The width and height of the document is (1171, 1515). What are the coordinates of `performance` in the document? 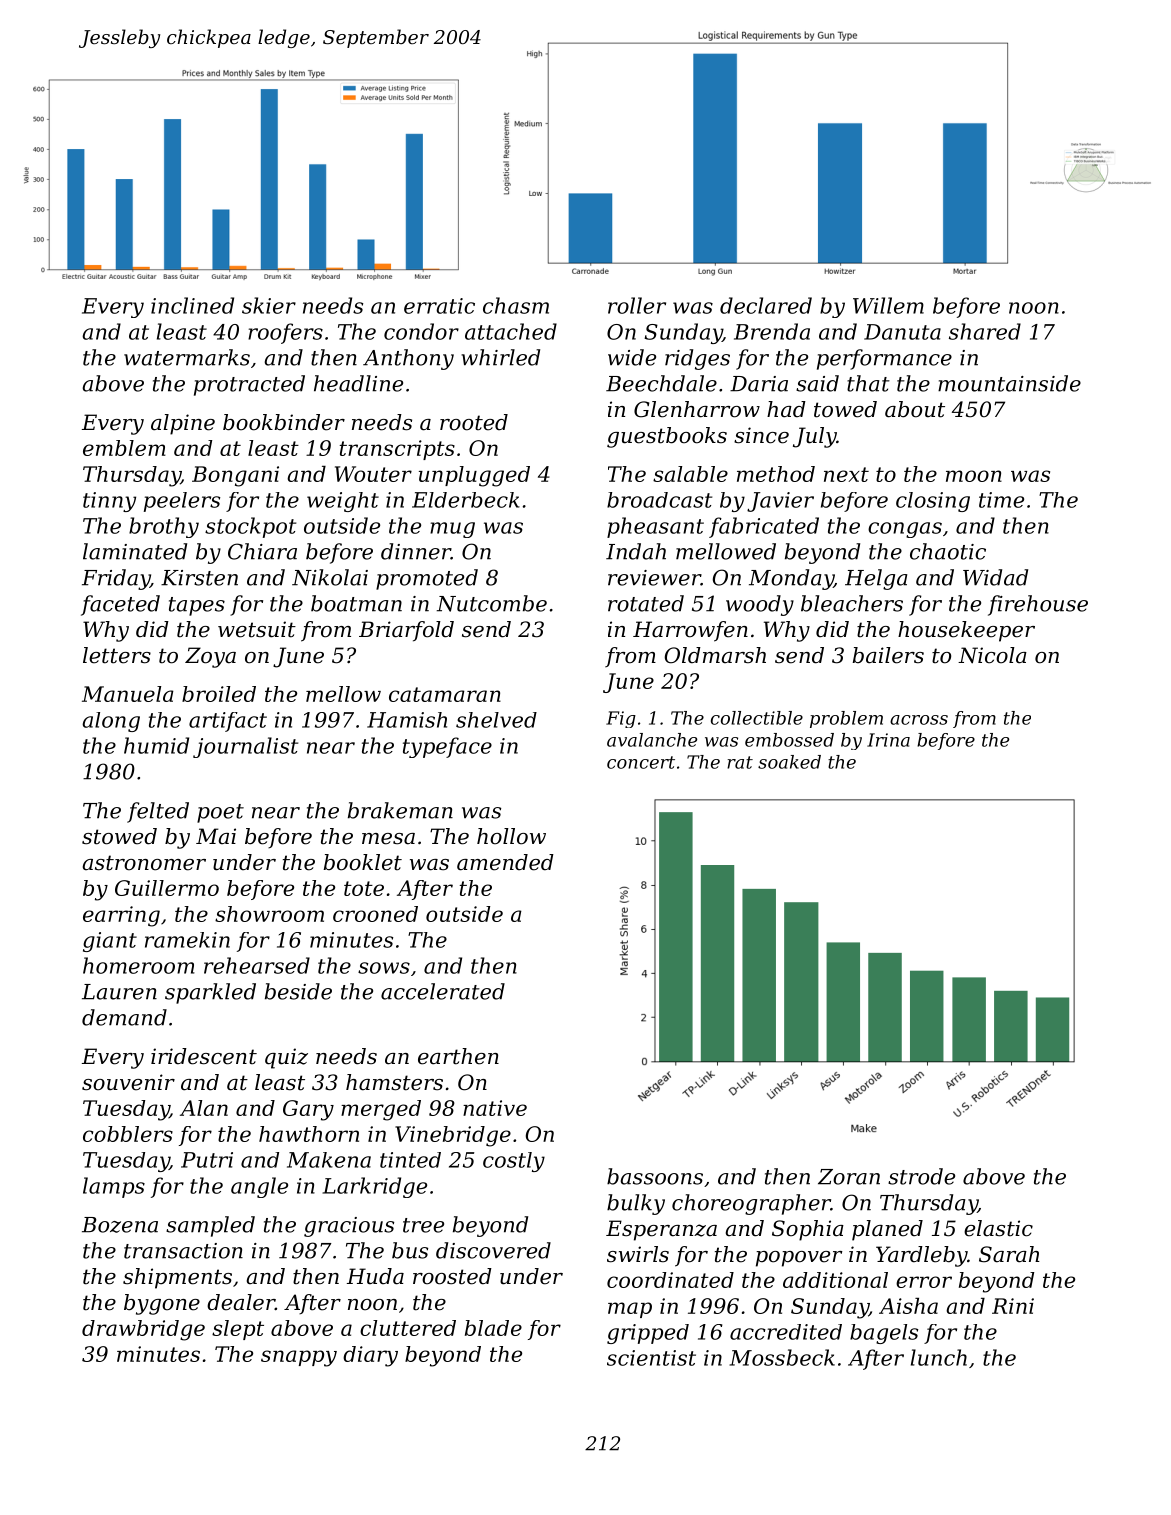 It's located at (884, 359).
